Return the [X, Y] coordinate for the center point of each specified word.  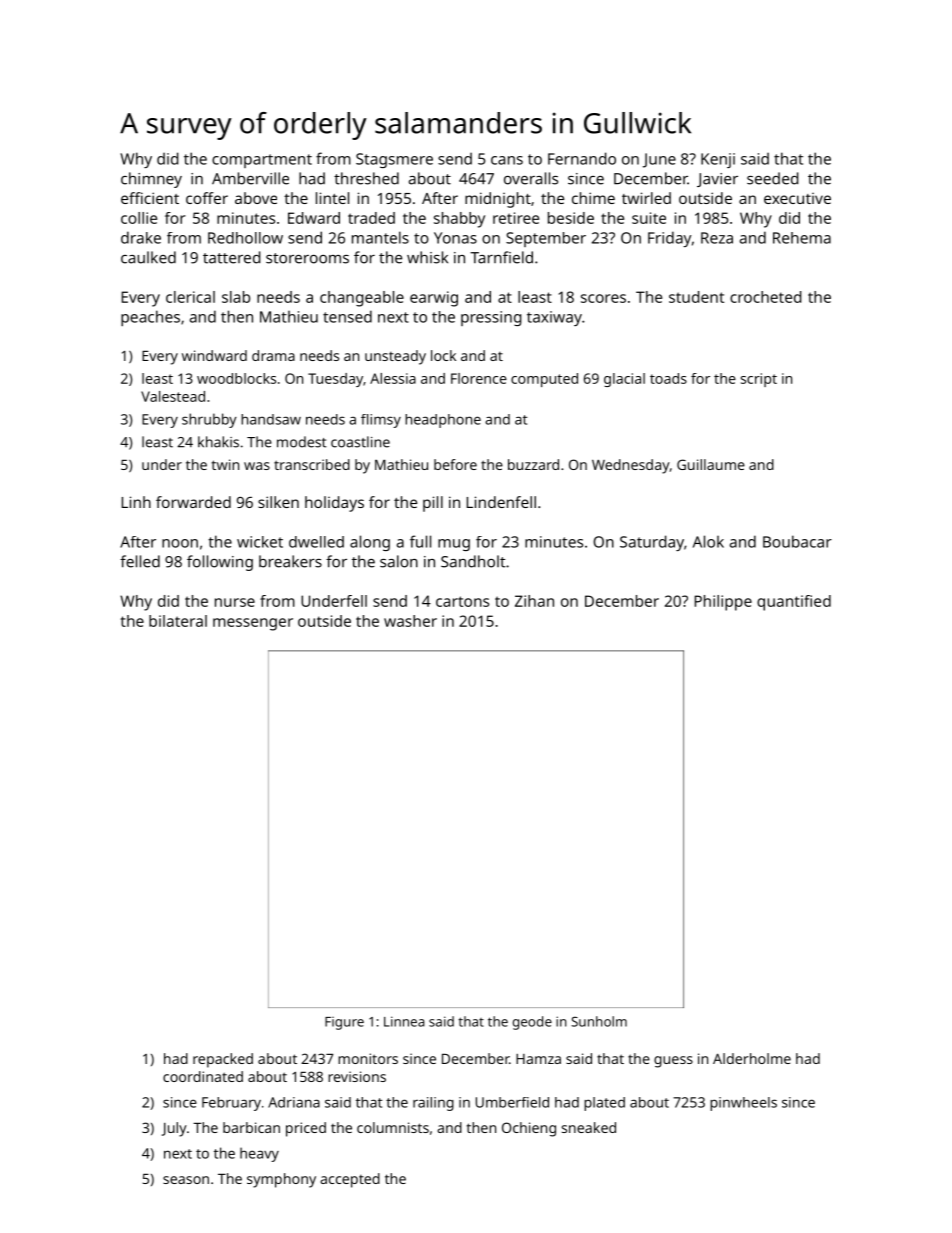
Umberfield [512, 1102]
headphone [443, 421]
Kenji [718, 160]
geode [532, 1023]
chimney [151, 180]
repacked [223, 1060]
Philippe [723, 603]
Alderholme [752, 1058]
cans [507, 160]
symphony [281, 1180]
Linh [136, 502]
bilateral [178, 621]
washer [410, 621]
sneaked [589, 1127]
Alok [708, 541]
